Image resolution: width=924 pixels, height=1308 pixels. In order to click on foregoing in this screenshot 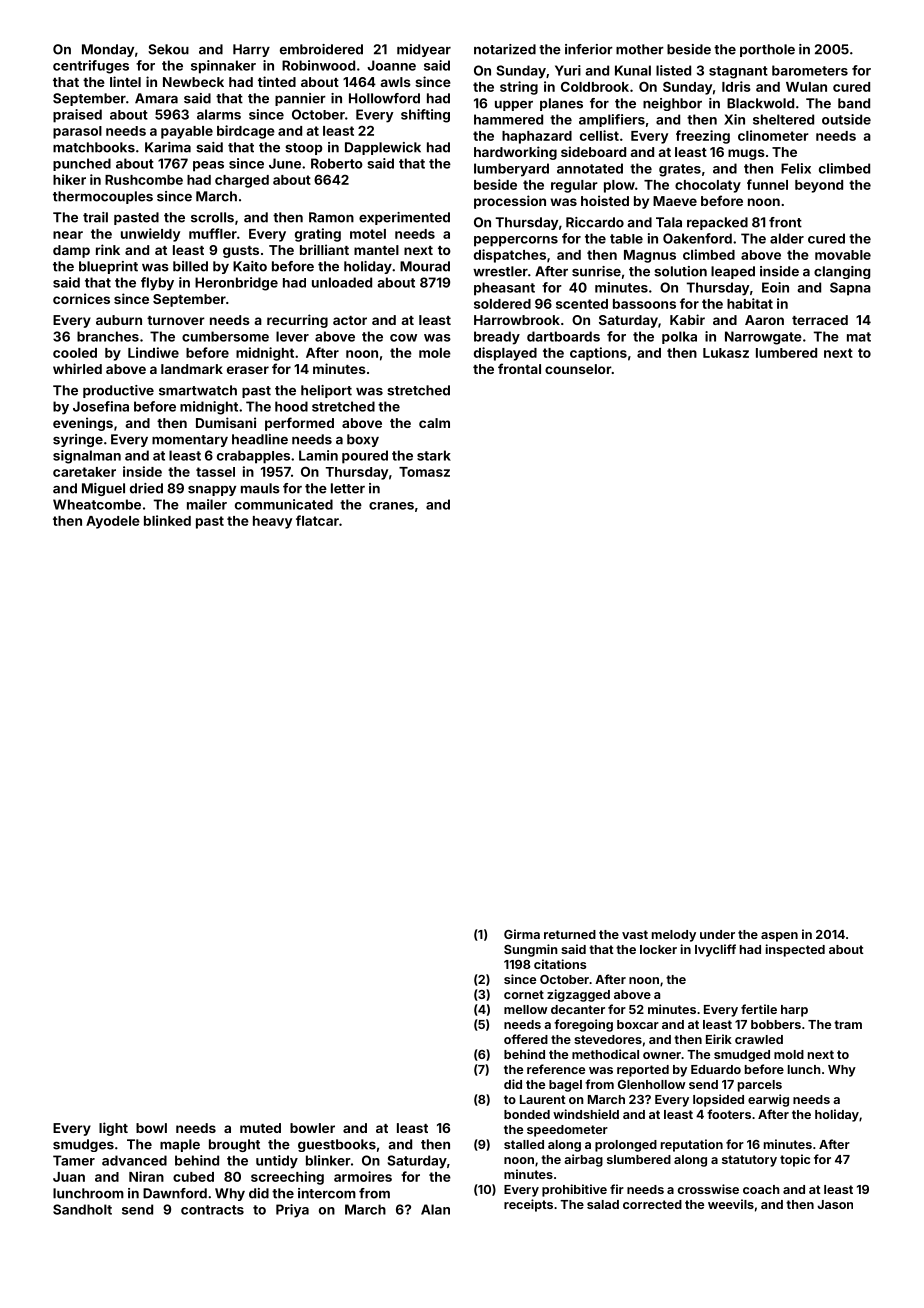, I will do `click(583, 1025)`.
